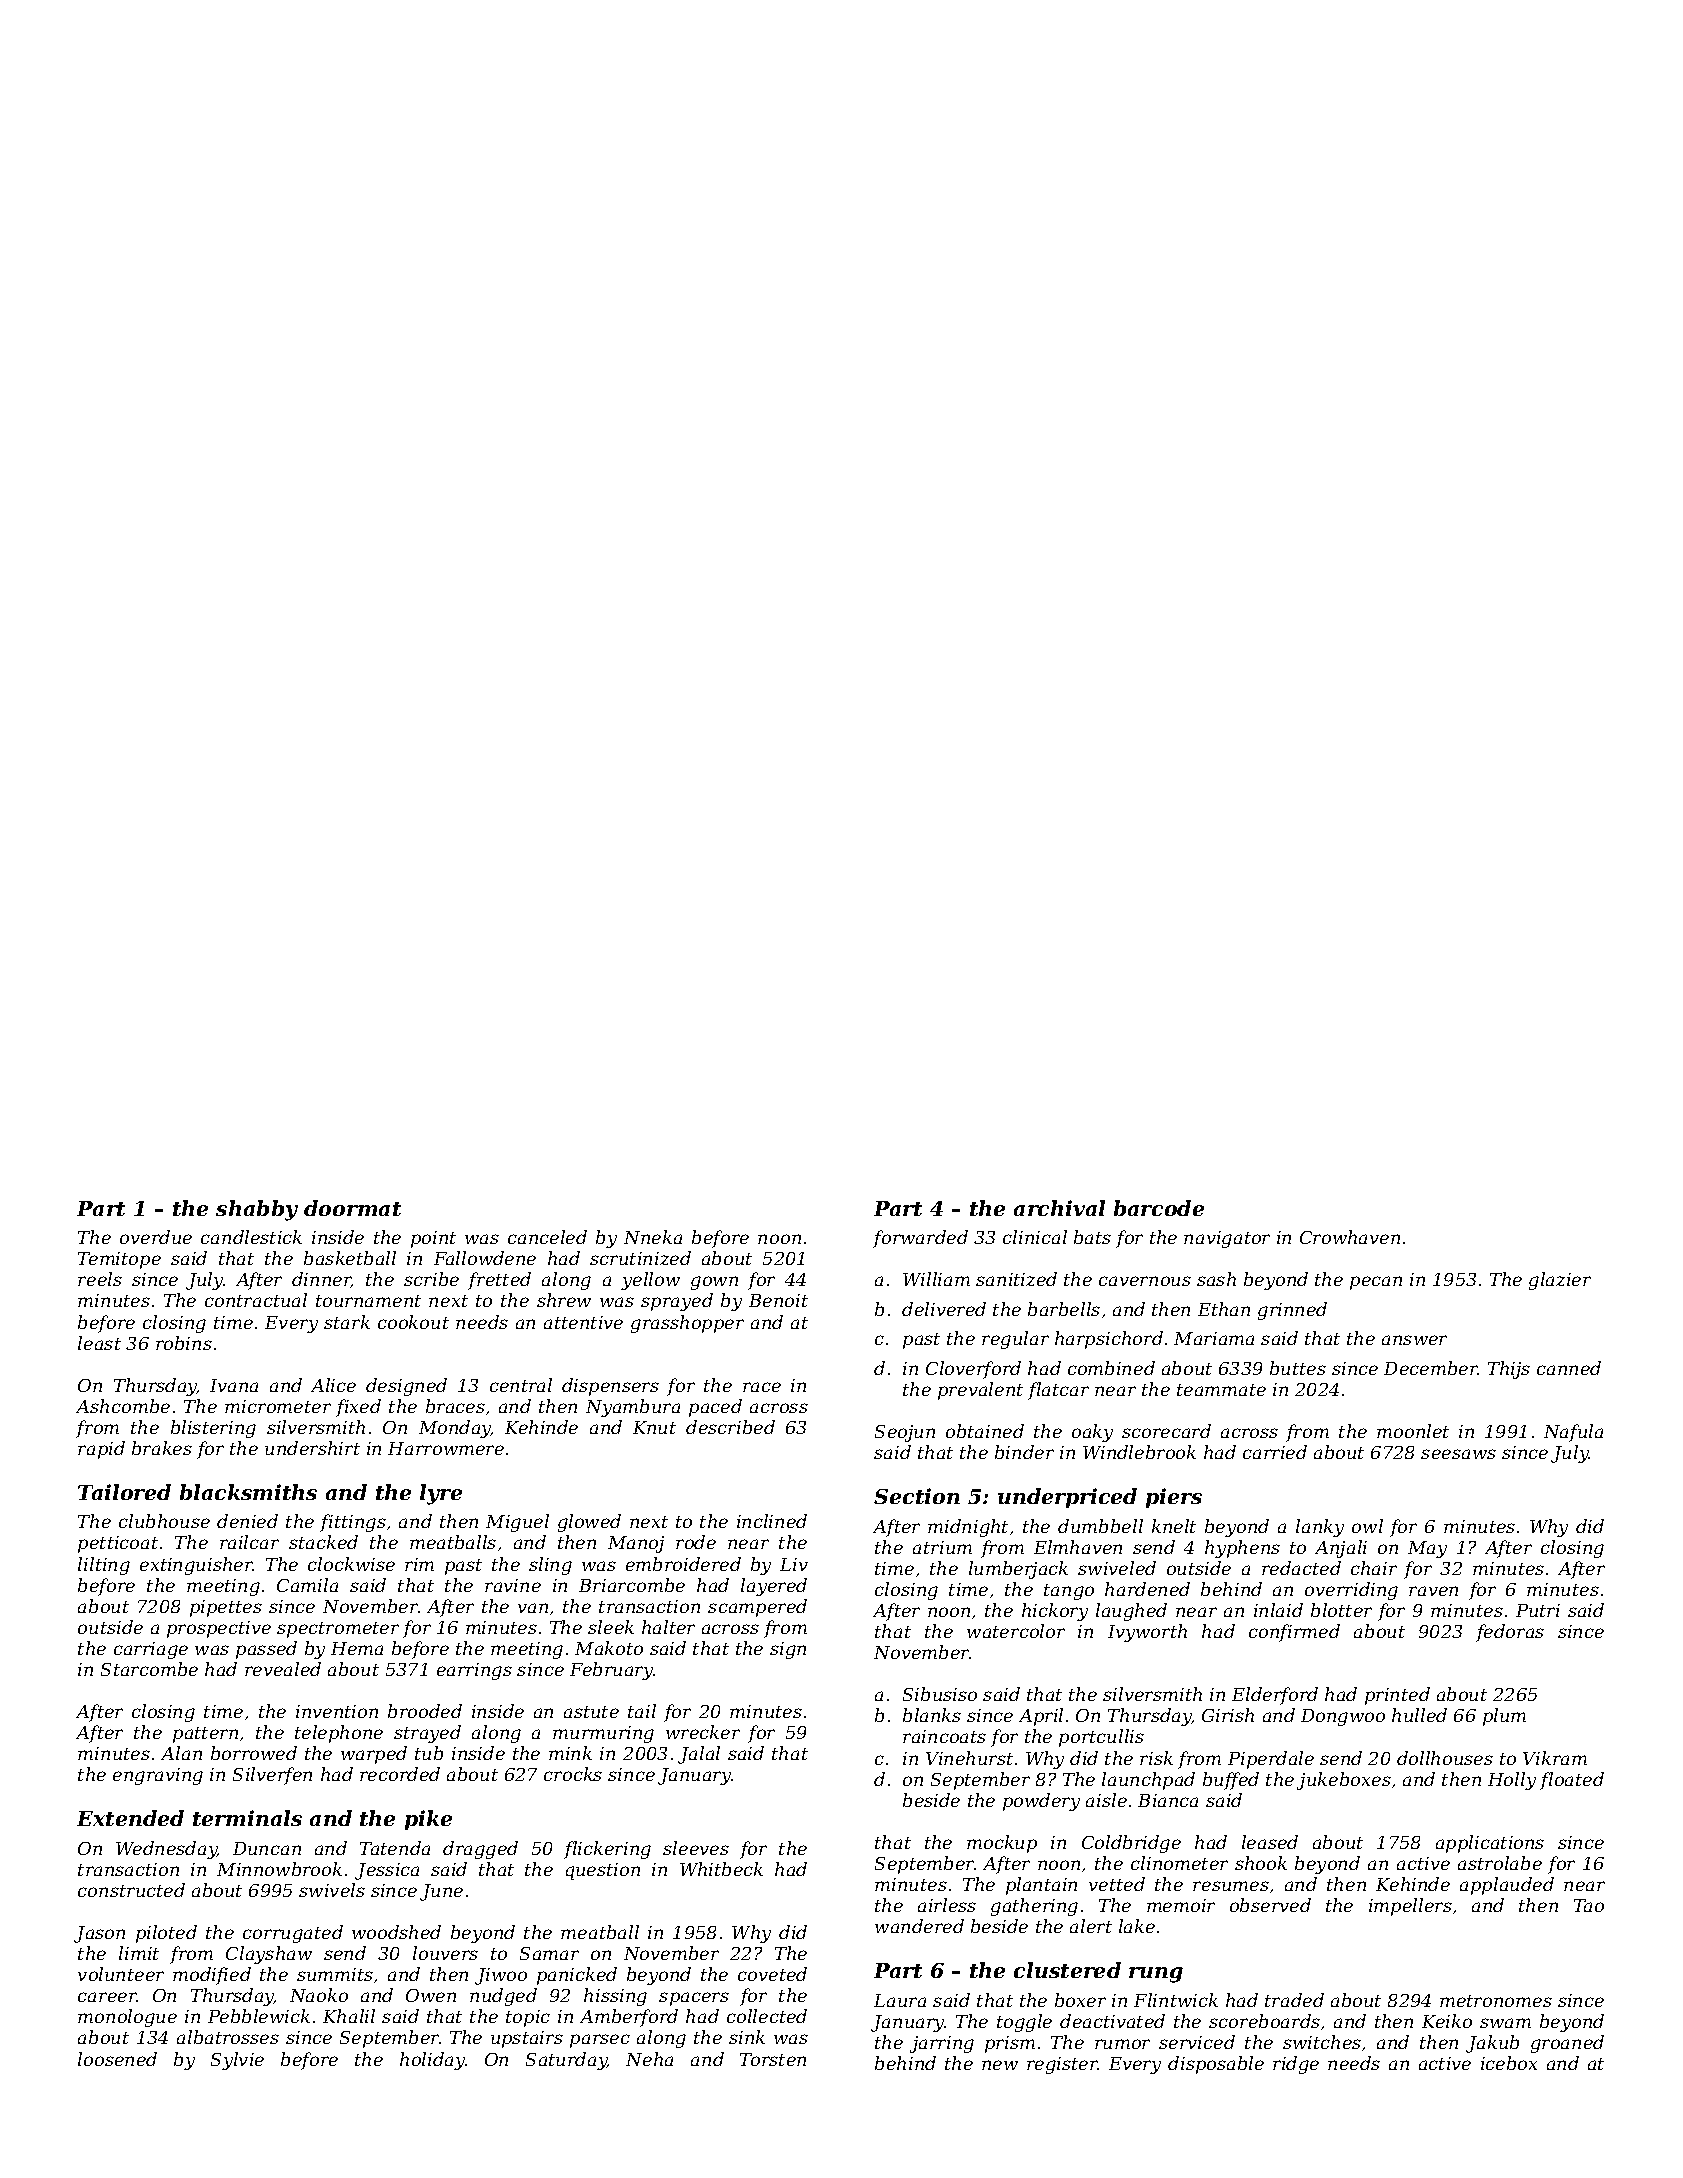  What do you see at coordinates (1016, 1631) in the screenshot?
I see `watercolor` at bounding box center [1016, 1631].
